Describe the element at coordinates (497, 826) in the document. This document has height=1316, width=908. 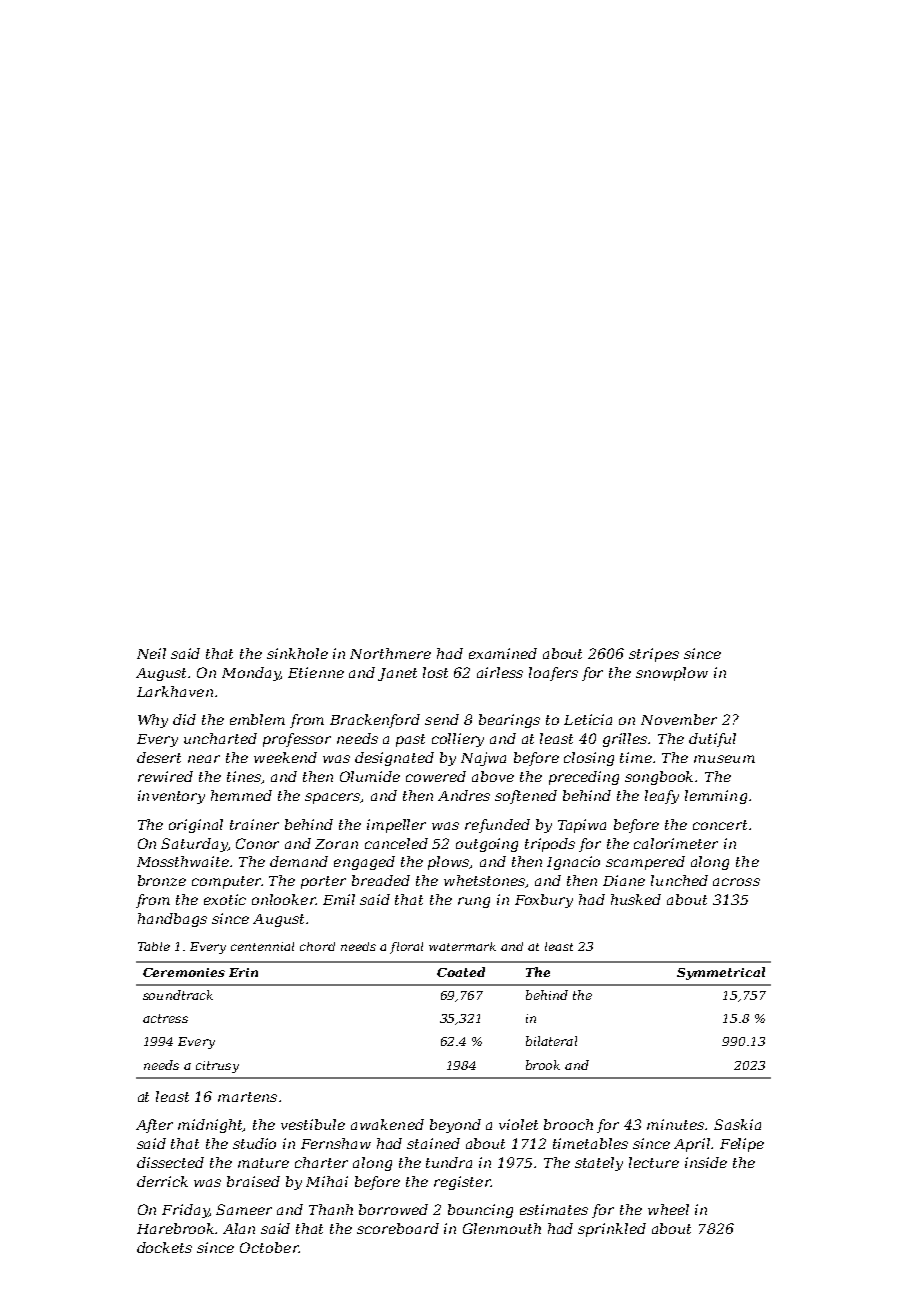
I see `refunded` at that location.
